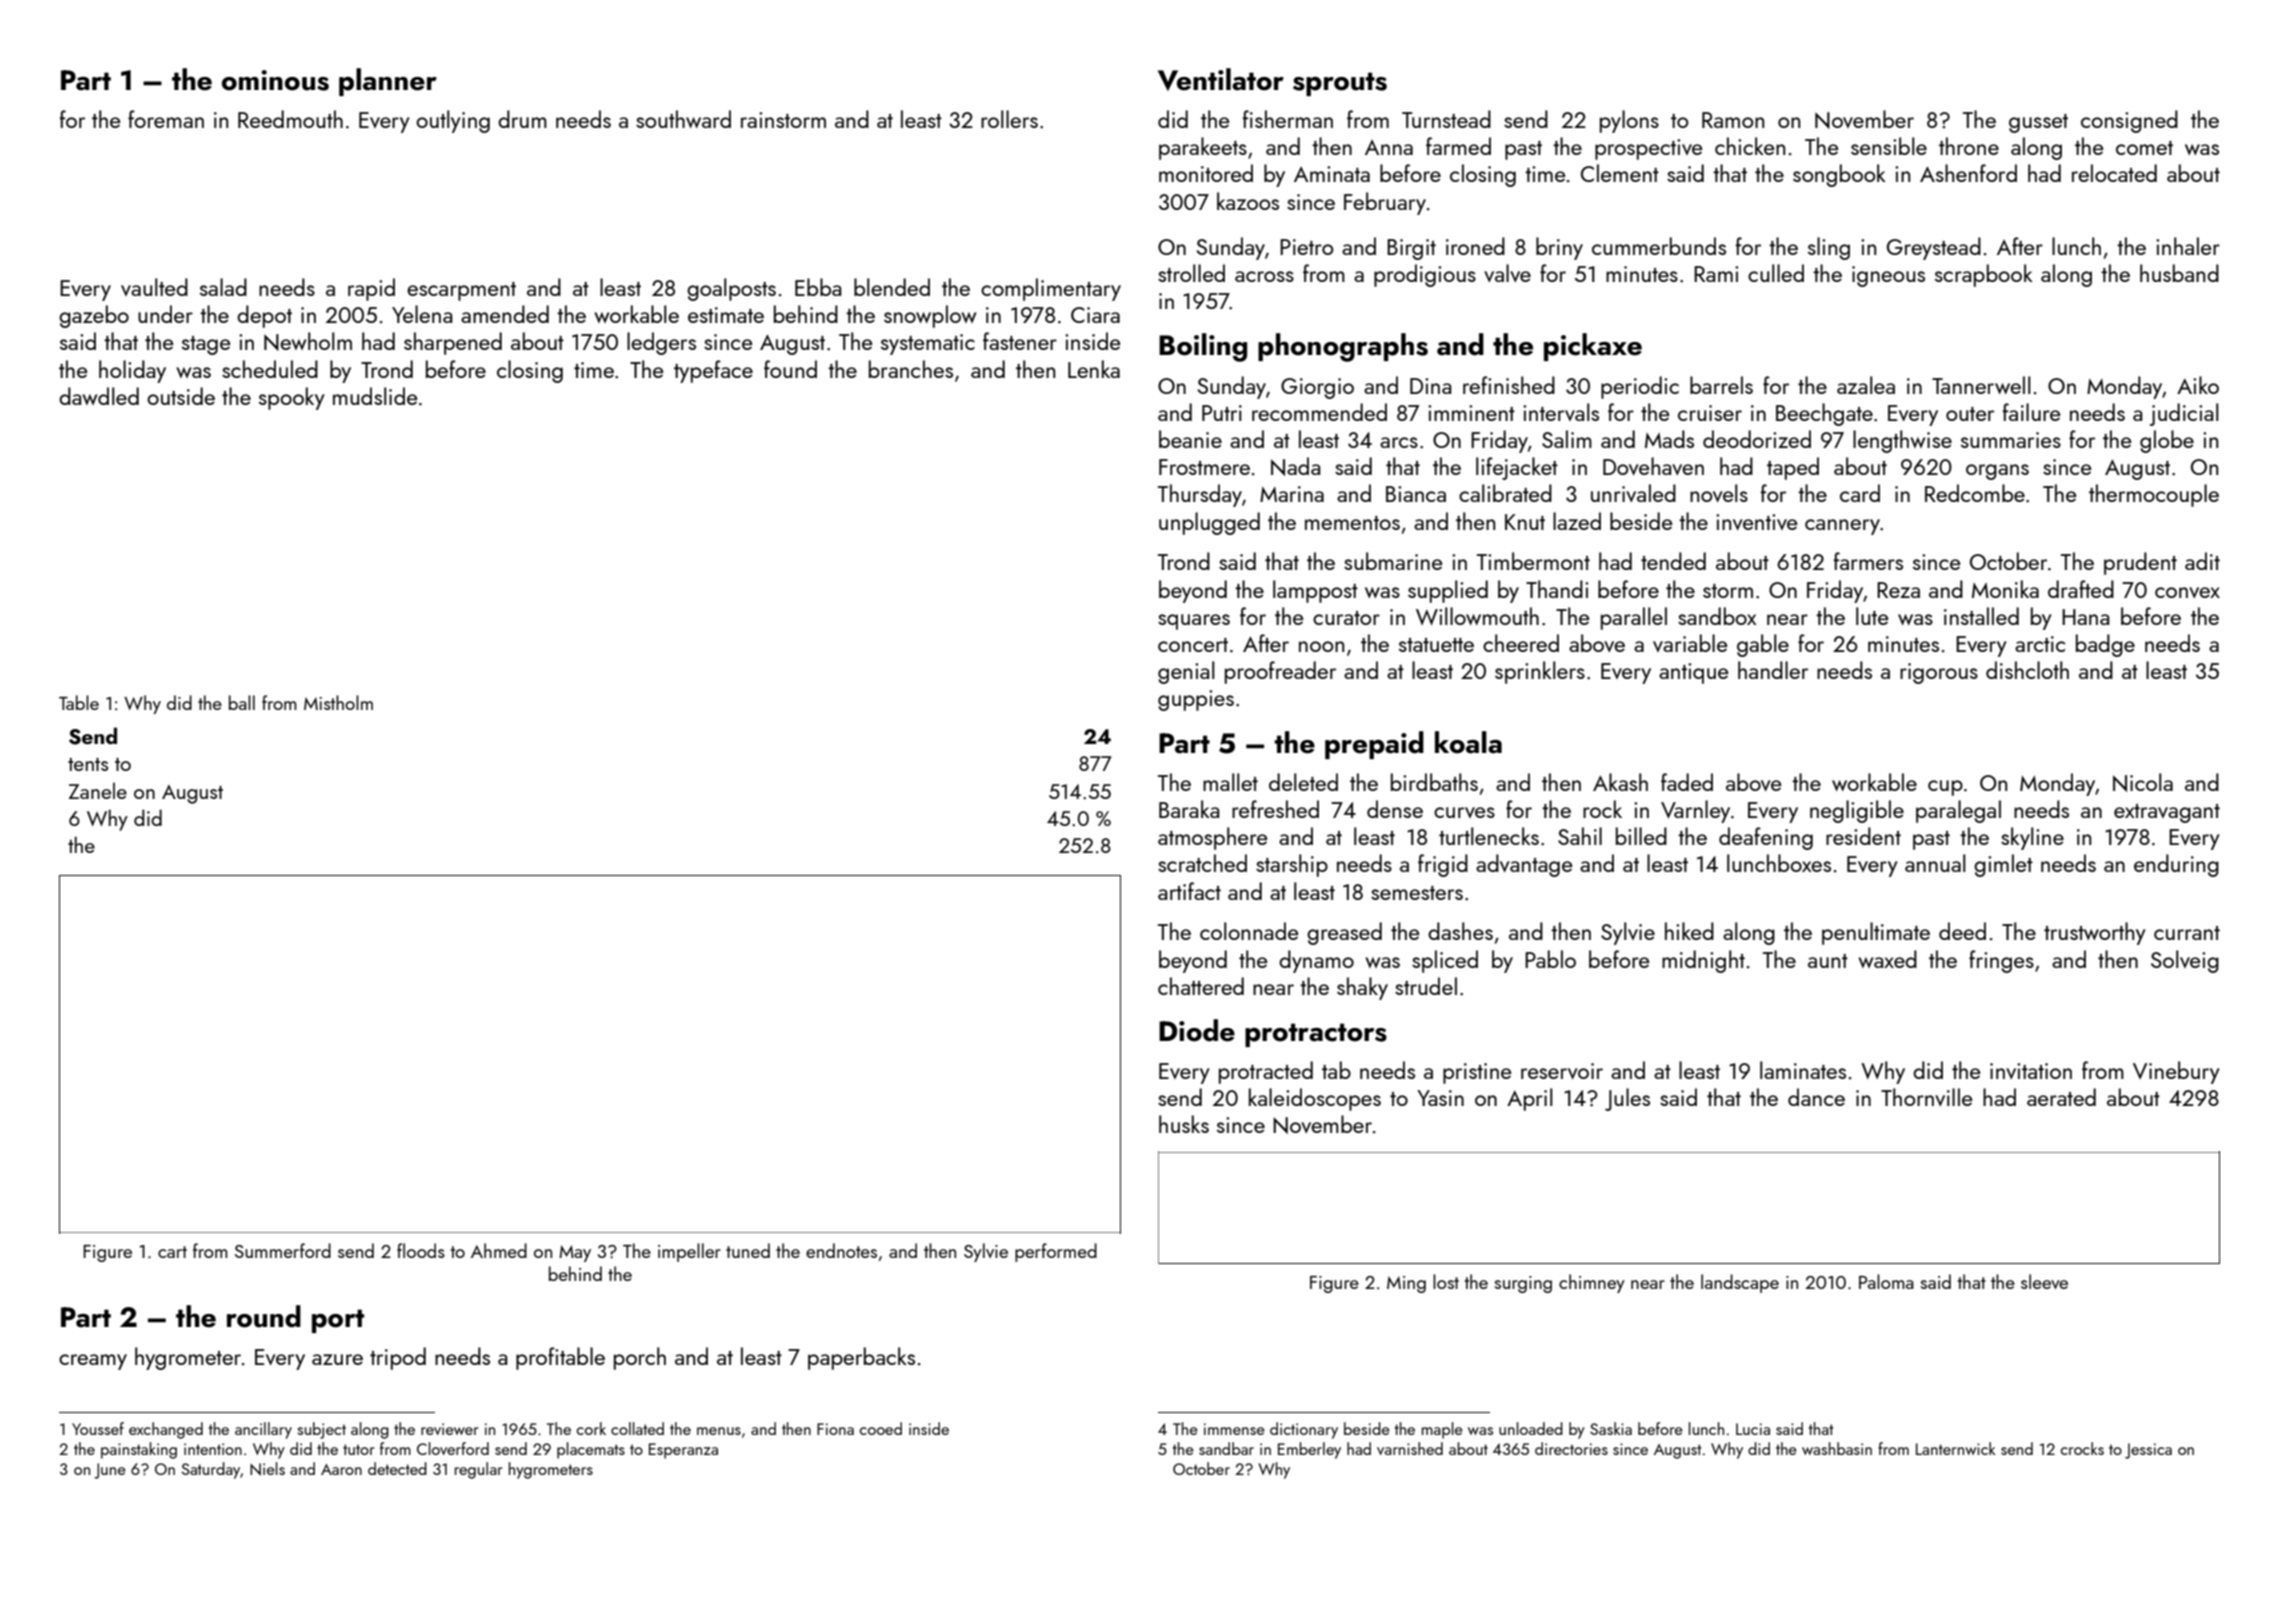  Describe the element at coordinates (358, 1449) in the image. I see `tutor` at that location.
